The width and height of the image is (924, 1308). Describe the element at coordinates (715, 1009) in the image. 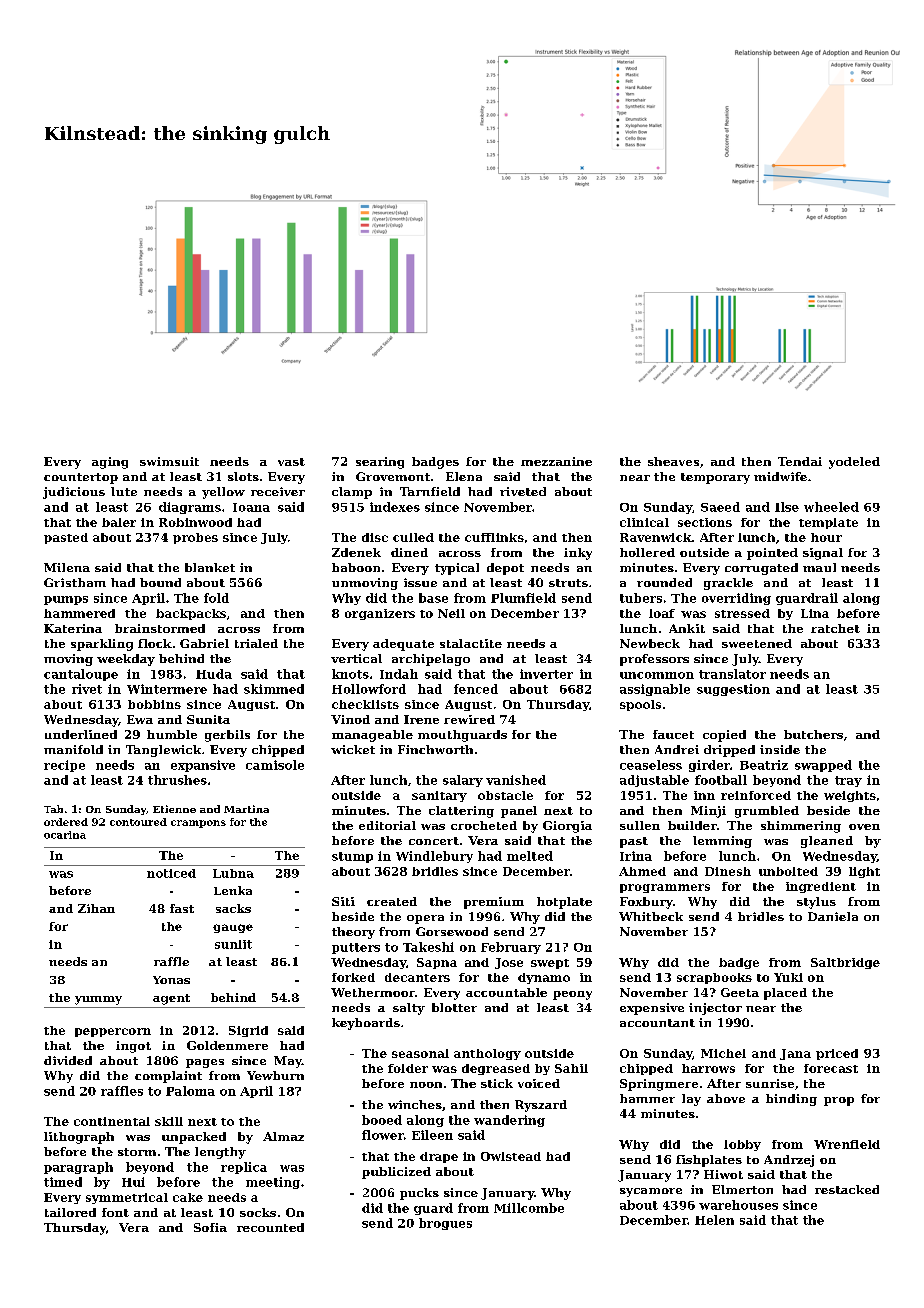

I see `injector` at that location.
